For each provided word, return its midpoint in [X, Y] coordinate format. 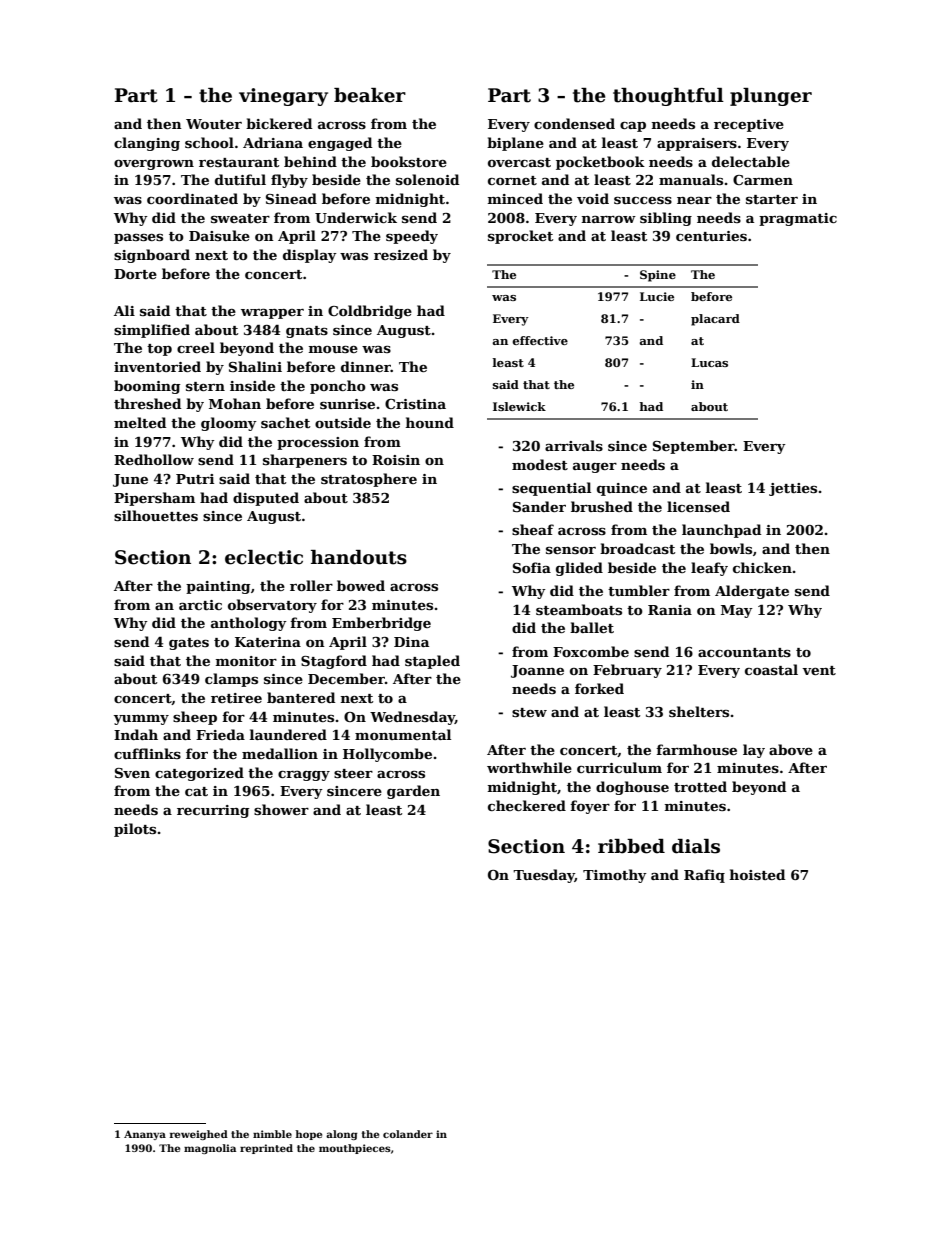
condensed [574, 123]
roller [311, 585]
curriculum [619, 767]
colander [408, 1134]
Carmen [763, 180]
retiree [236, 698]
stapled [432, 662]
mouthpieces [355, 1149]
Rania [670, 610]
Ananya [145, 1135]
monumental [403, 734]
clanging [147, 144]
